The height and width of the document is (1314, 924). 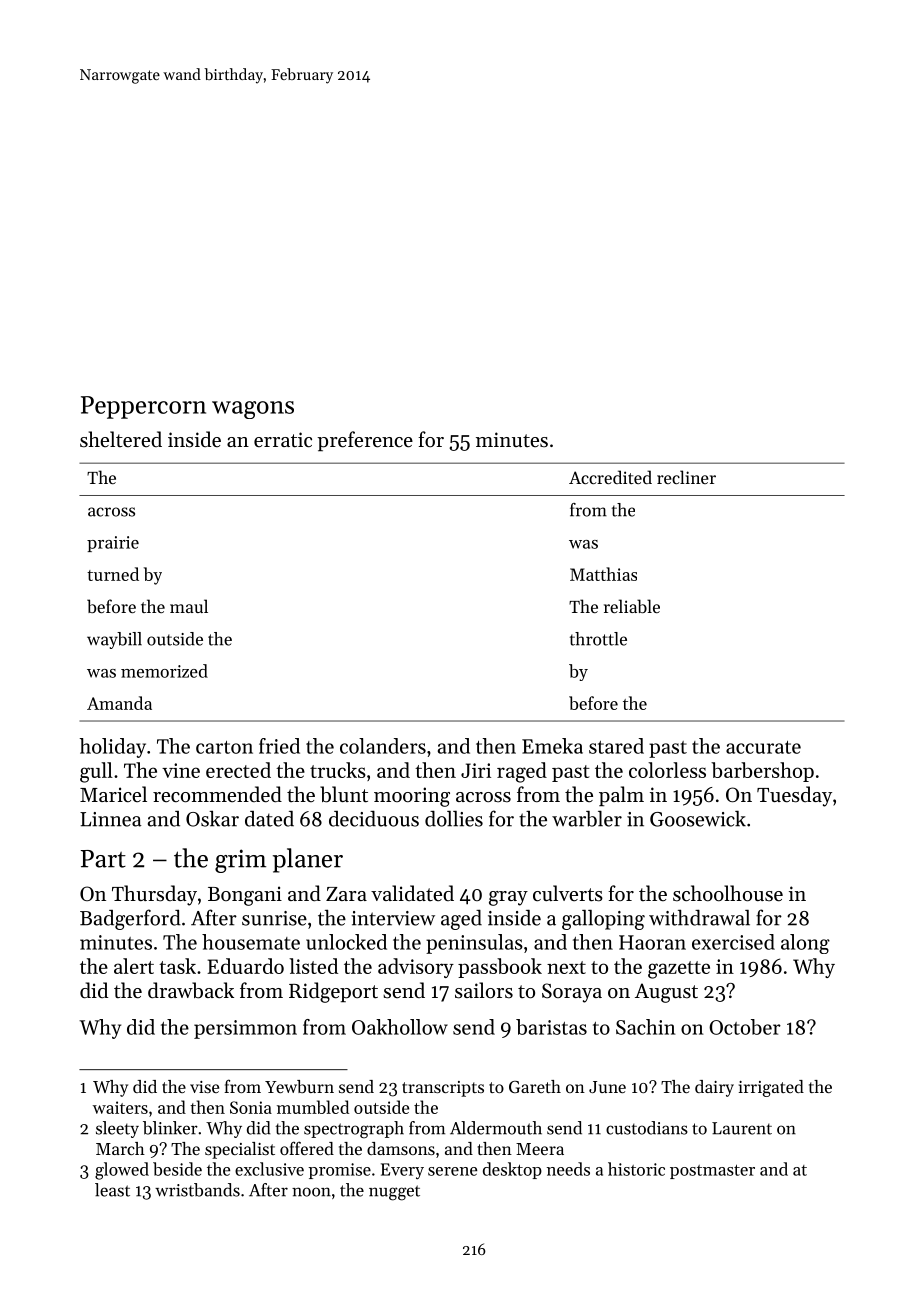 What do you see at coordinates (134, 966) in the document?
I see `alert` at bounding box center [134, 966].
